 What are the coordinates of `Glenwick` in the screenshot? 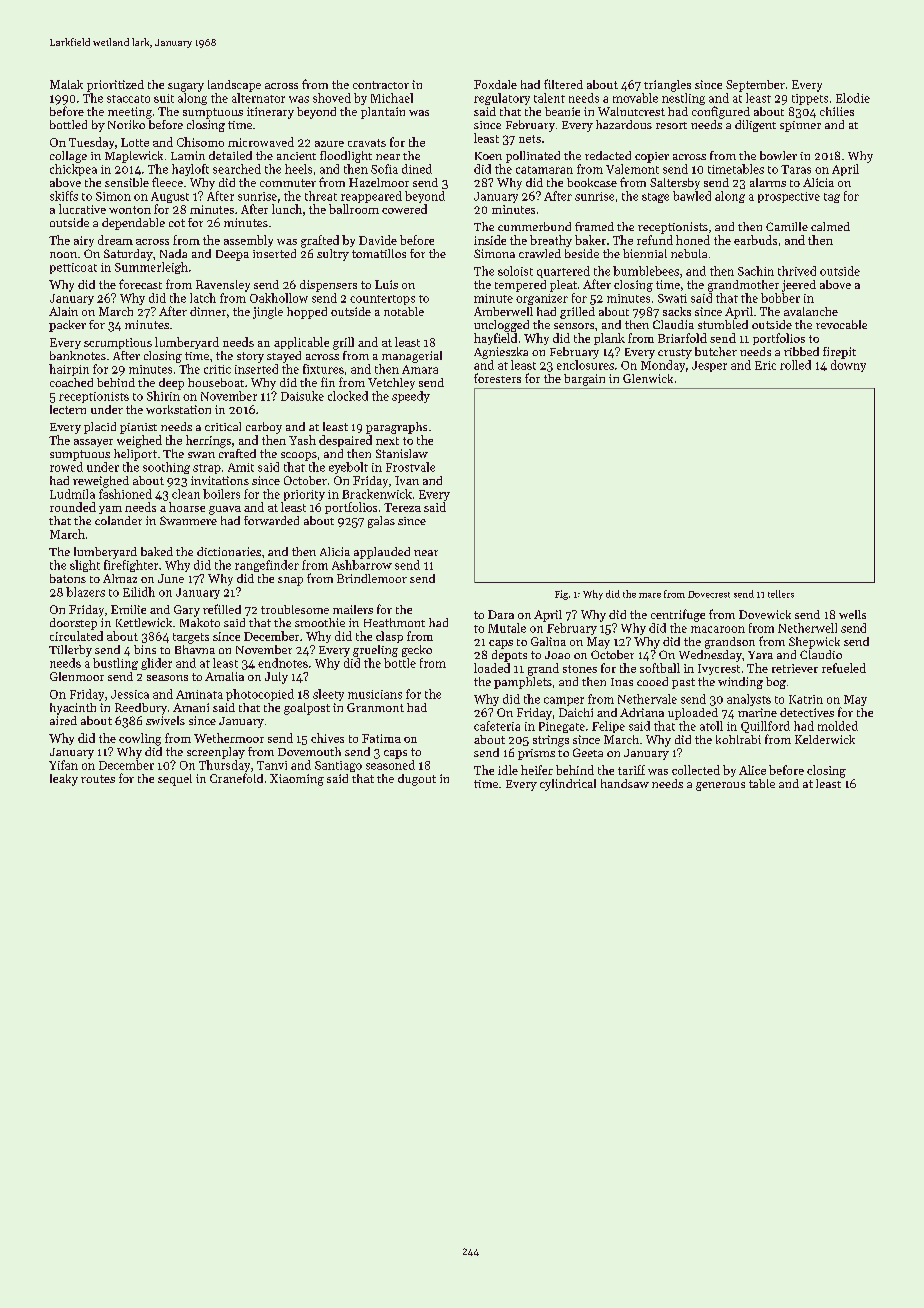 It's located at (648, 378).
